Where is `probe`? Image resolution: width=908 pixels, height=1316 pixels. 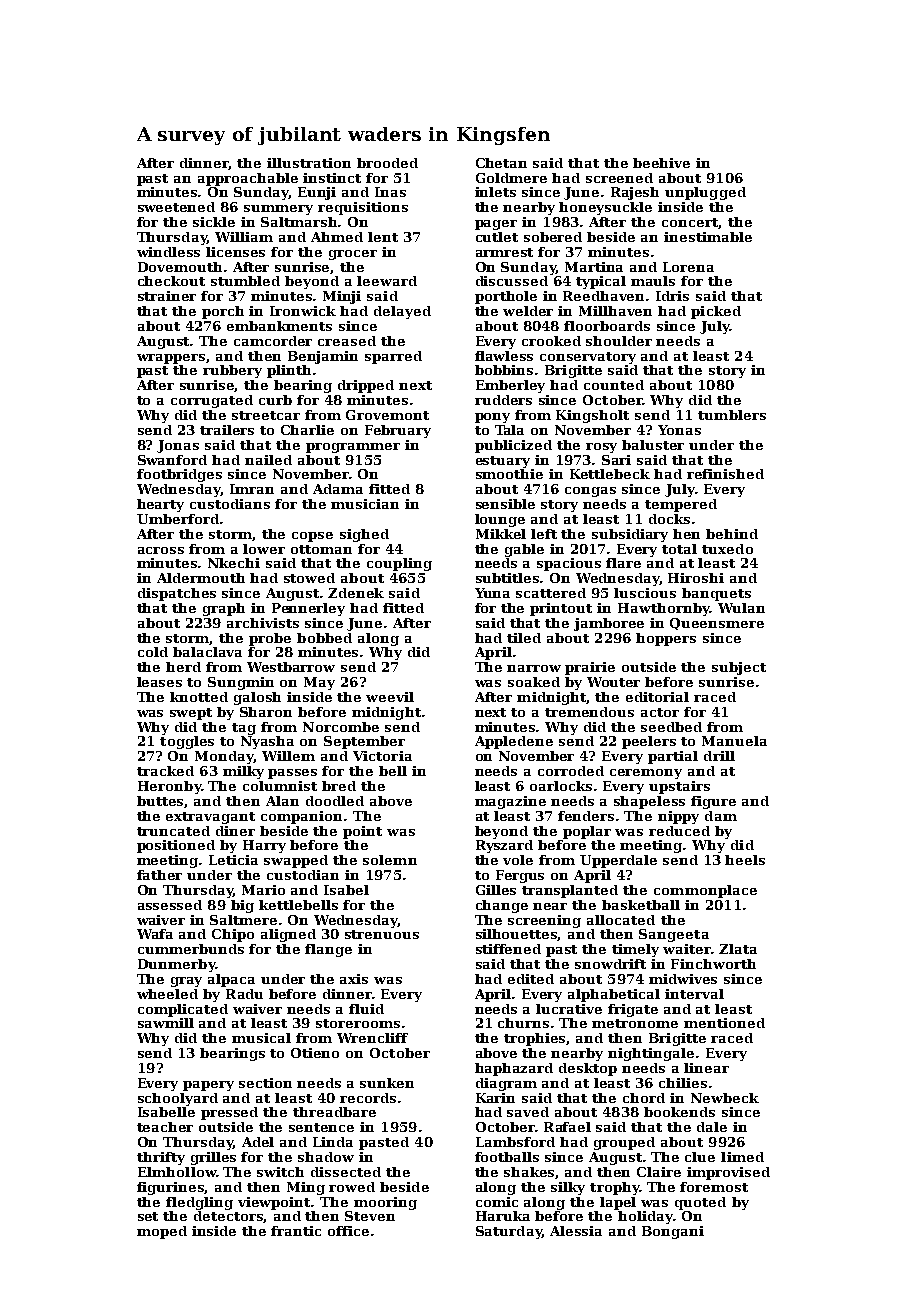
probe is located at coordinates (270, 639).
